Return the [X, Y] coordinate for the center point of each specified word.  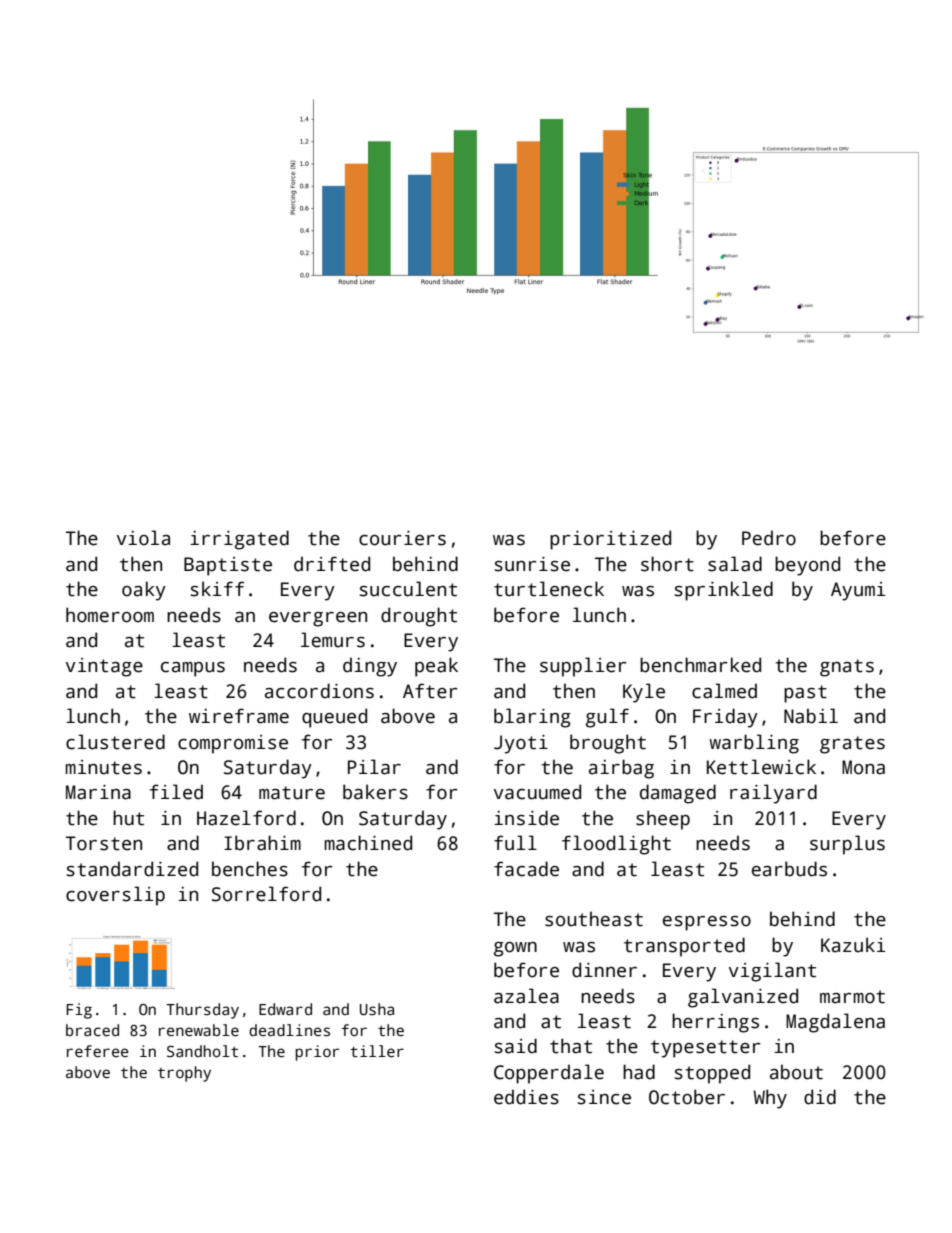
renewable [199, 1030]
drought [419, 617]
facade [526, 869]
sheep [663, 820]
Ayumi [858, 591]
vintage [104, 667]
